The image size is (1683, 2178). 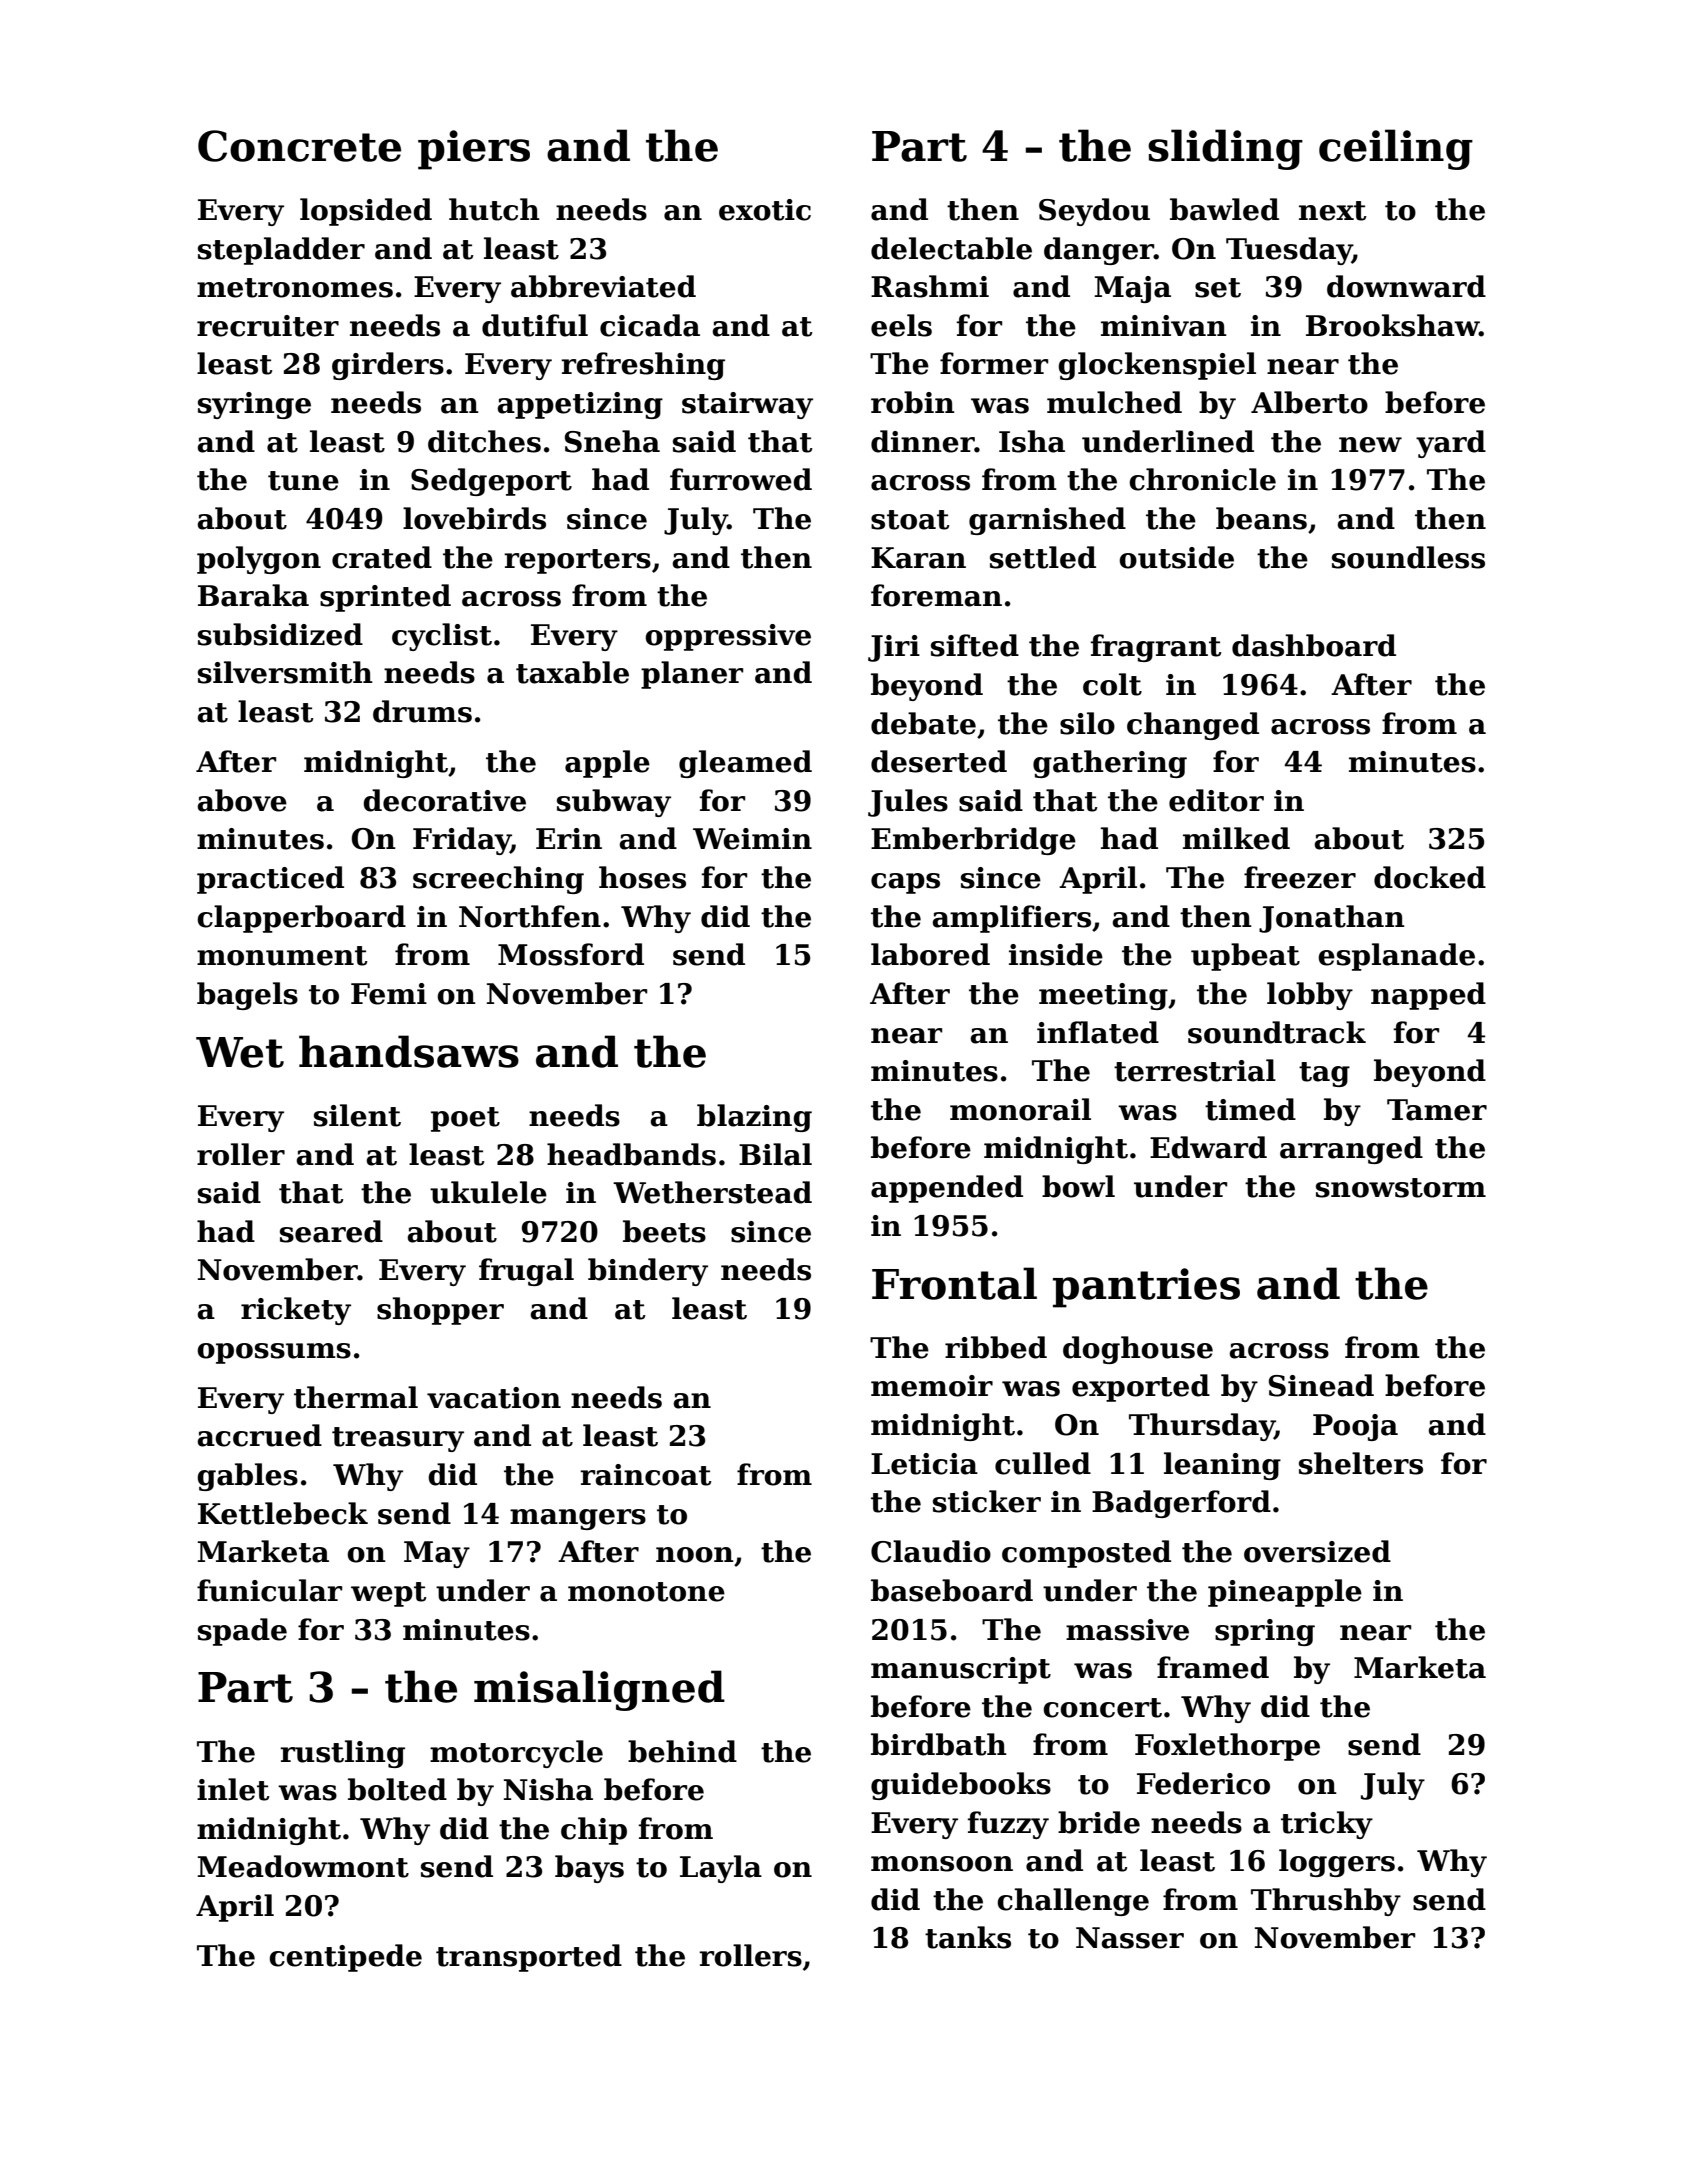 What do you see at coordinates (498, 880) in the screenshot?
I see `screeching` at bounding box center [498, 880].
